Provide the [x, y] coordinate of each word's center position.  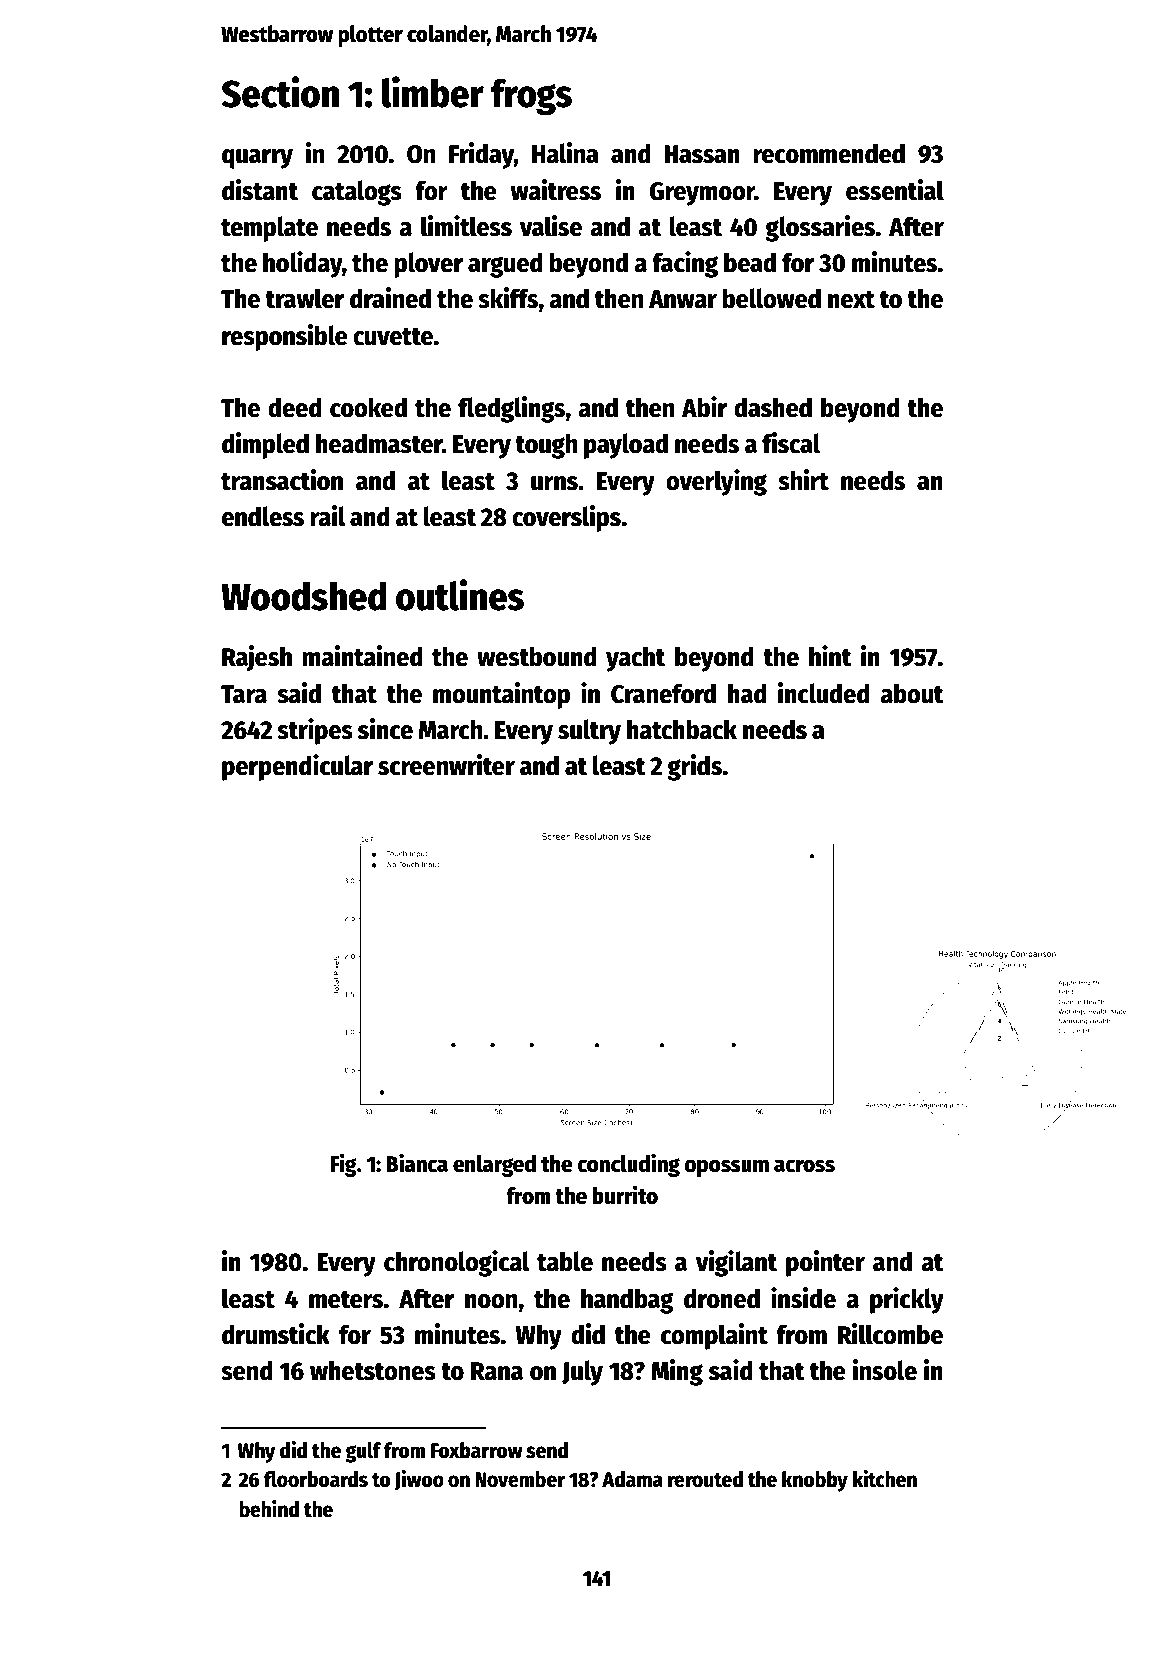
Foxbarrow [477, 1450]
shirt [803, 480]
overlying [716, 482]
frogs [531, 97]
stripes [315, 731]
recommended [829, 153]
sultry [589, 732]
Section [280, 92]
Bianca [417, 1163]
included [824, 693]
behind [269, 1509]
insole [885, 1370]
